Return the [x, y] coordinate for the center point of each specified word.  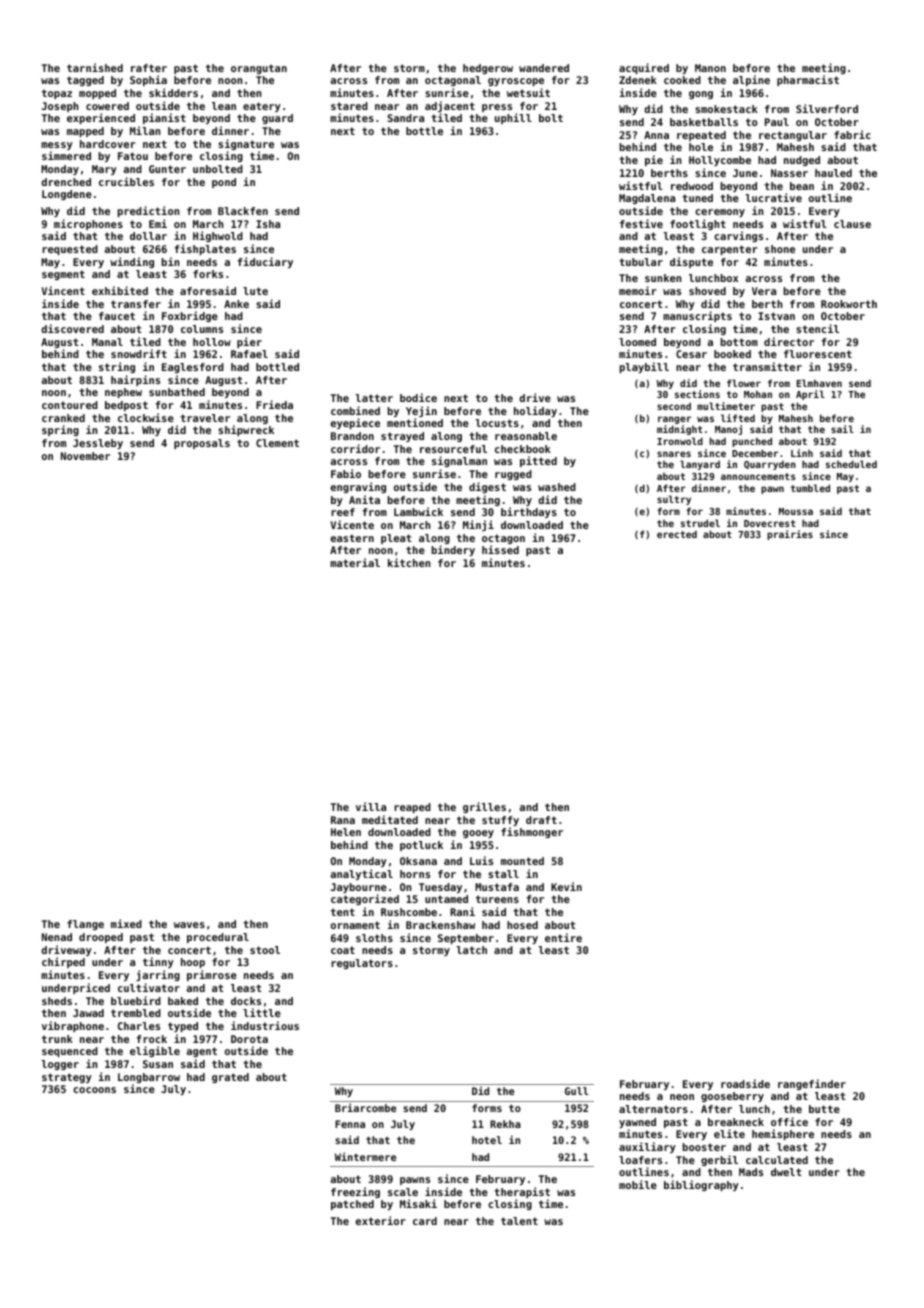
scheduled [851, 464]
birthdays [529, 512]
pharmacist [808, 80]
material [355, 562]
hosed [522, 925]
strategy [67, 1078]
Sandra [405, 118]
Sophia [148, 80]
